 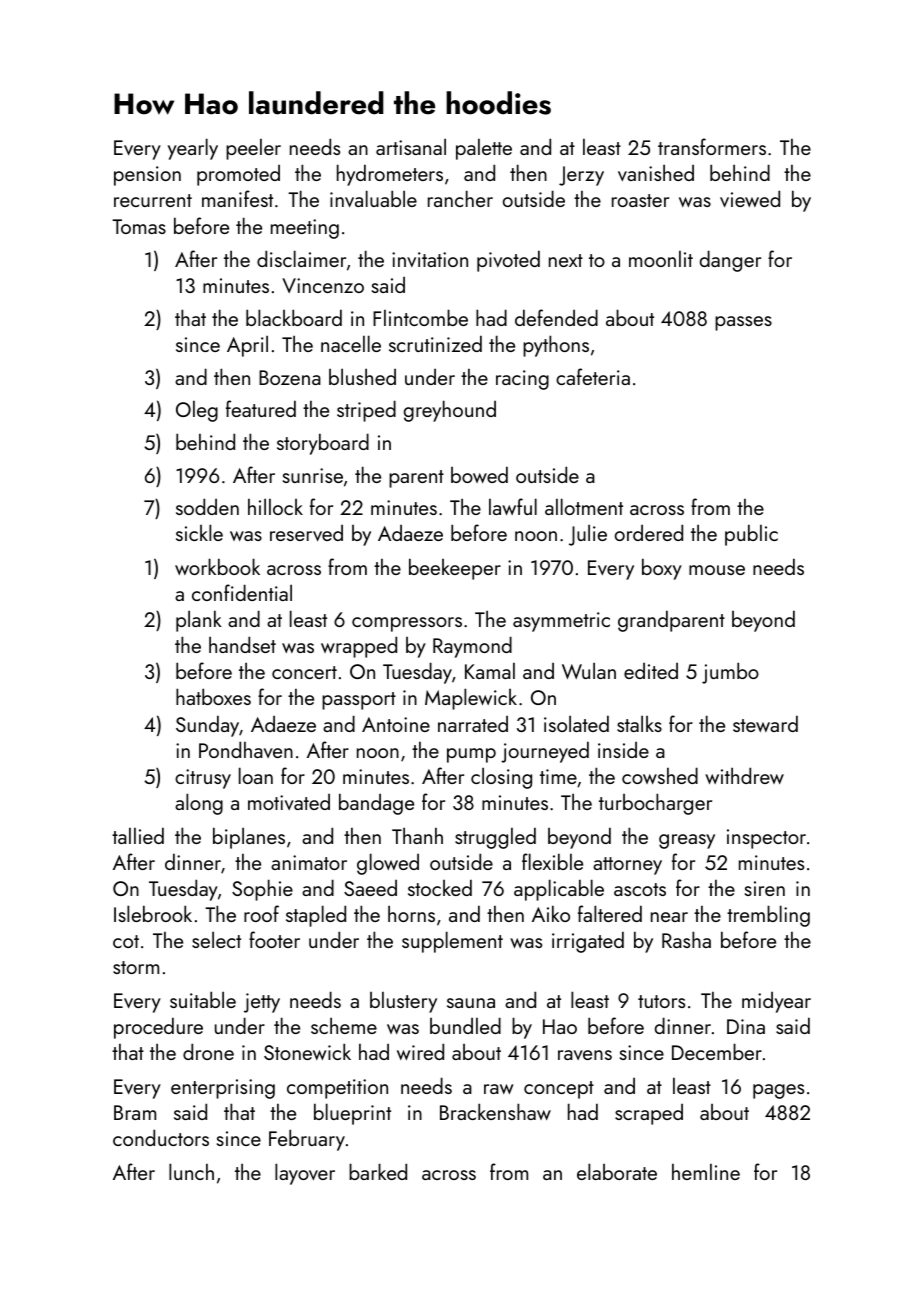 What do you see at coordinates (776, 1002) in the screenshot?
I see `midyear` at bounding box center [776, 1002].
